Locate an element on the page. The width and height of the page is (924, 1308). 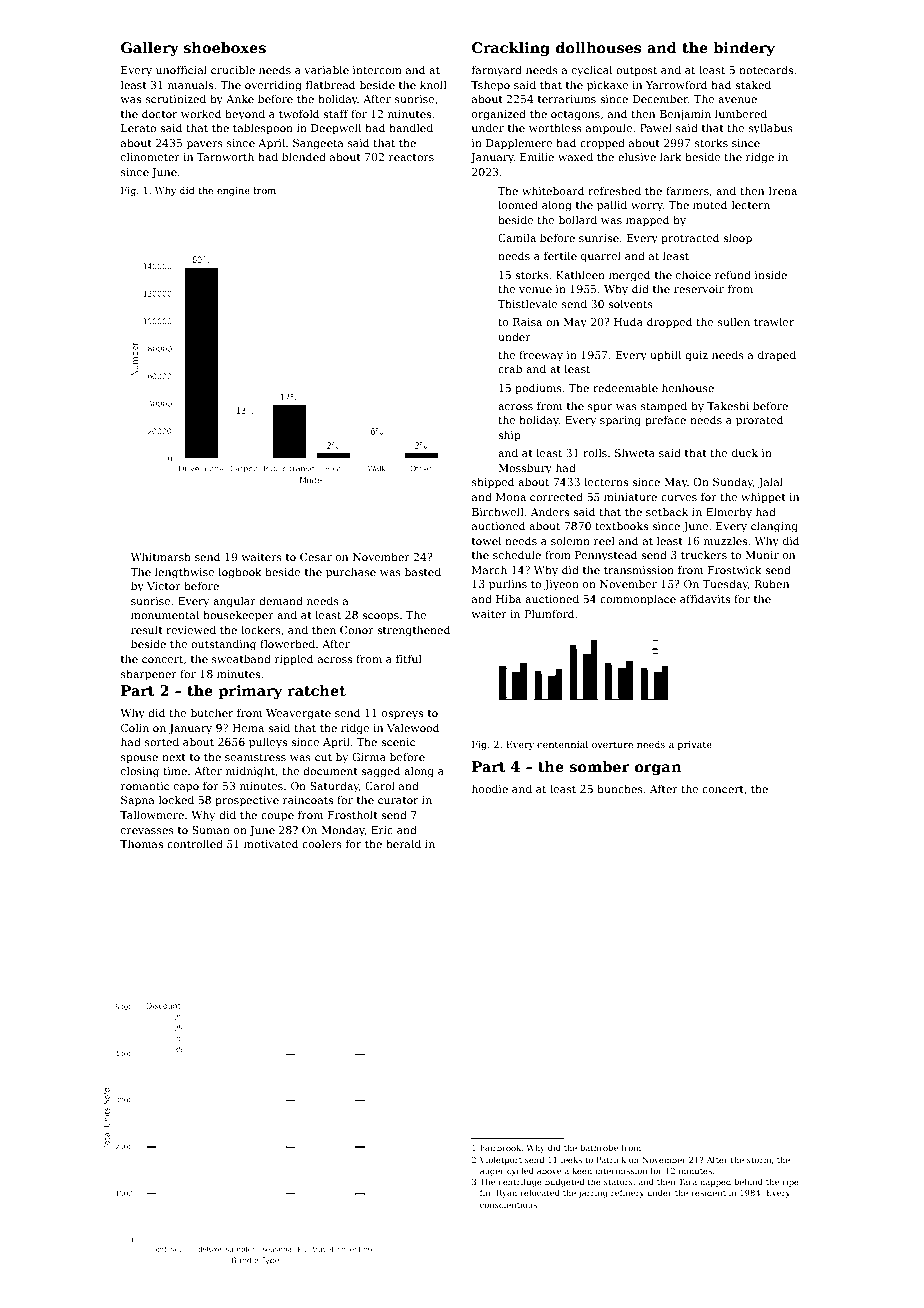
bathrobe is located at coordinates (599, 1147).
